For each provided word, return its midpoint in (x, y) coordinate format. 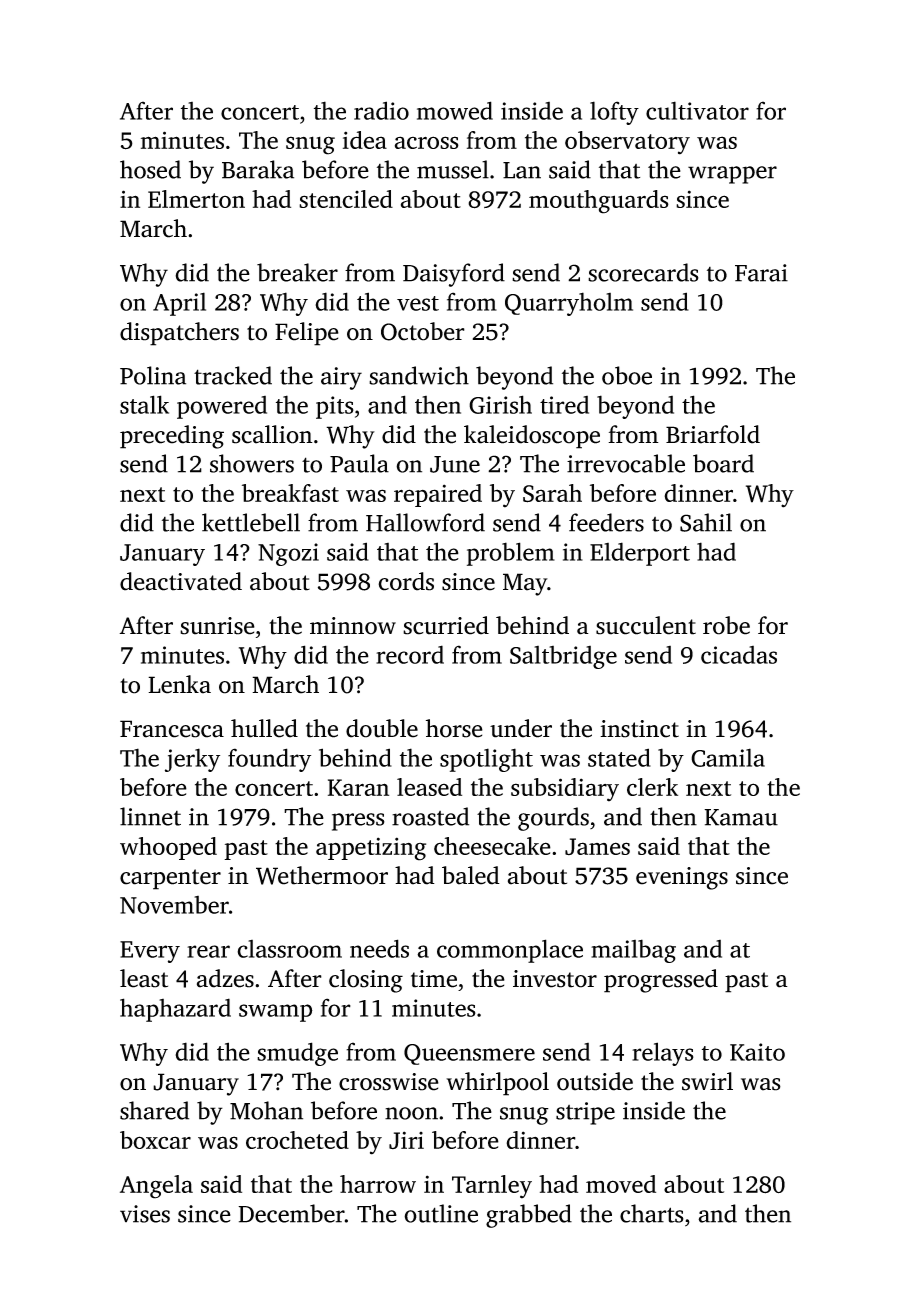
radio (381, 110)
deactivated (181, 581)
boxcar (155, 1140)
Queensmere (469, 1054)
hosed (150, 169)
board (723, 463)
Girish (500, 404)
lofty (614, 113)
